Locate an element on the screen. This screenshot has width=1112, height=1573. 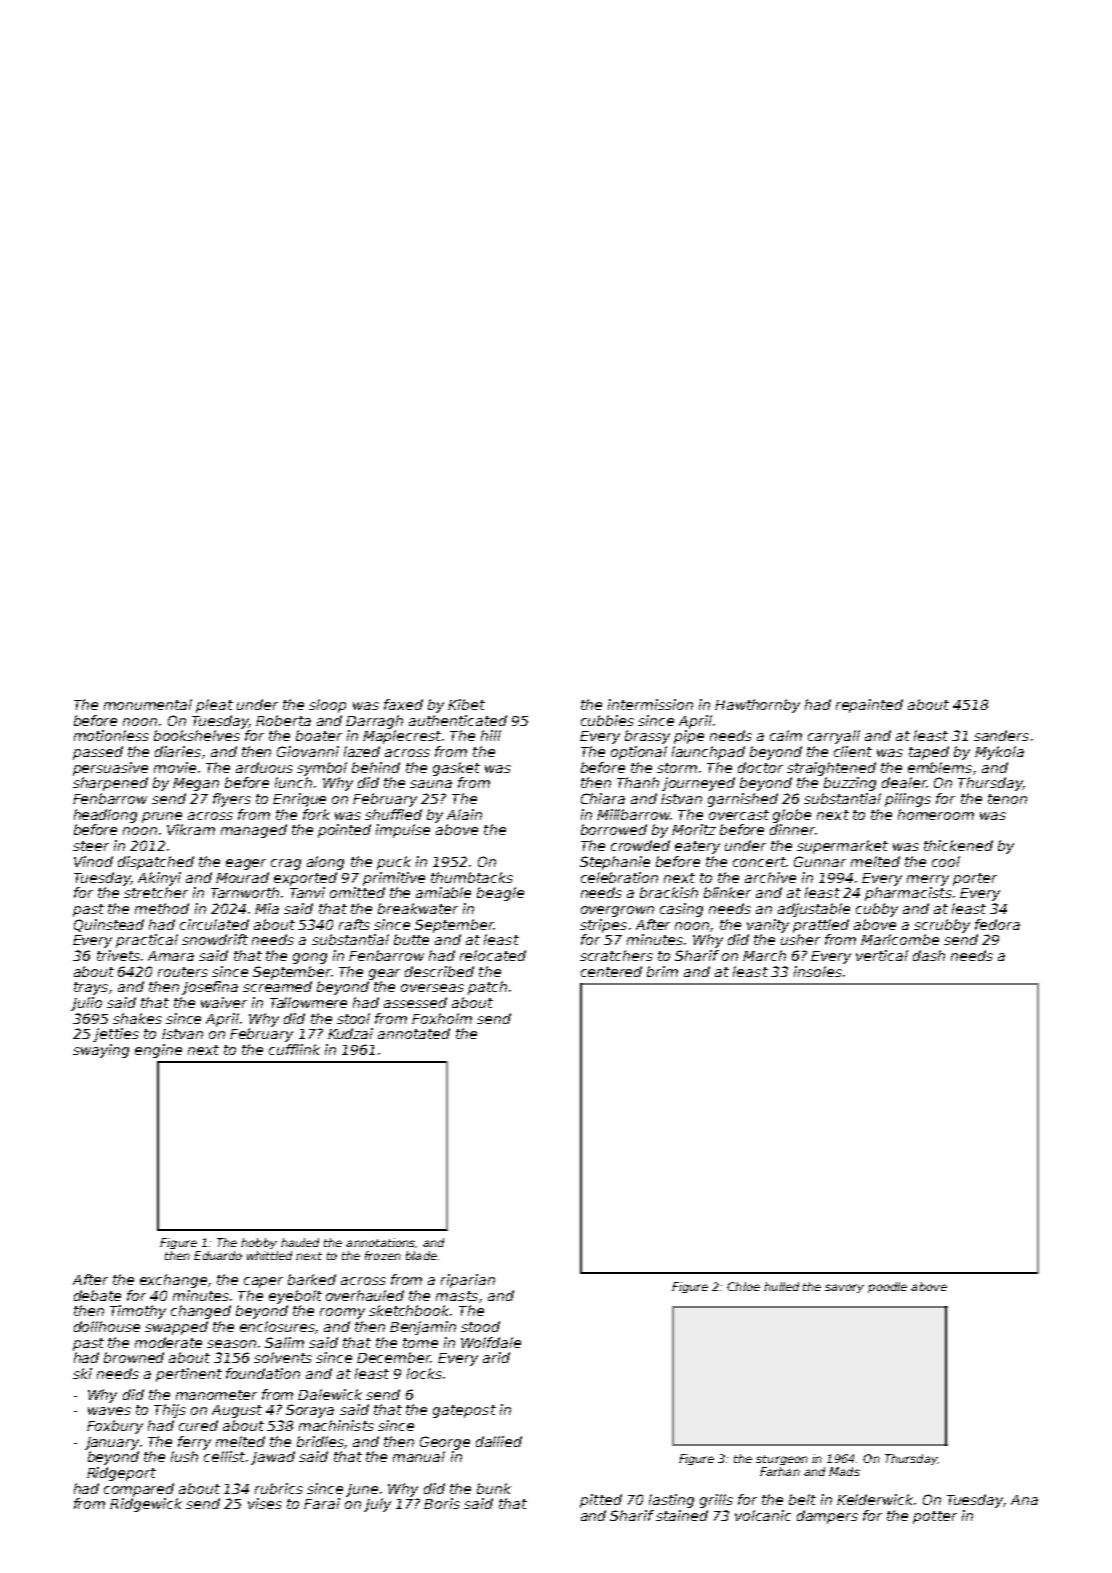
cufflink is located at coordinates (294, 1049).
